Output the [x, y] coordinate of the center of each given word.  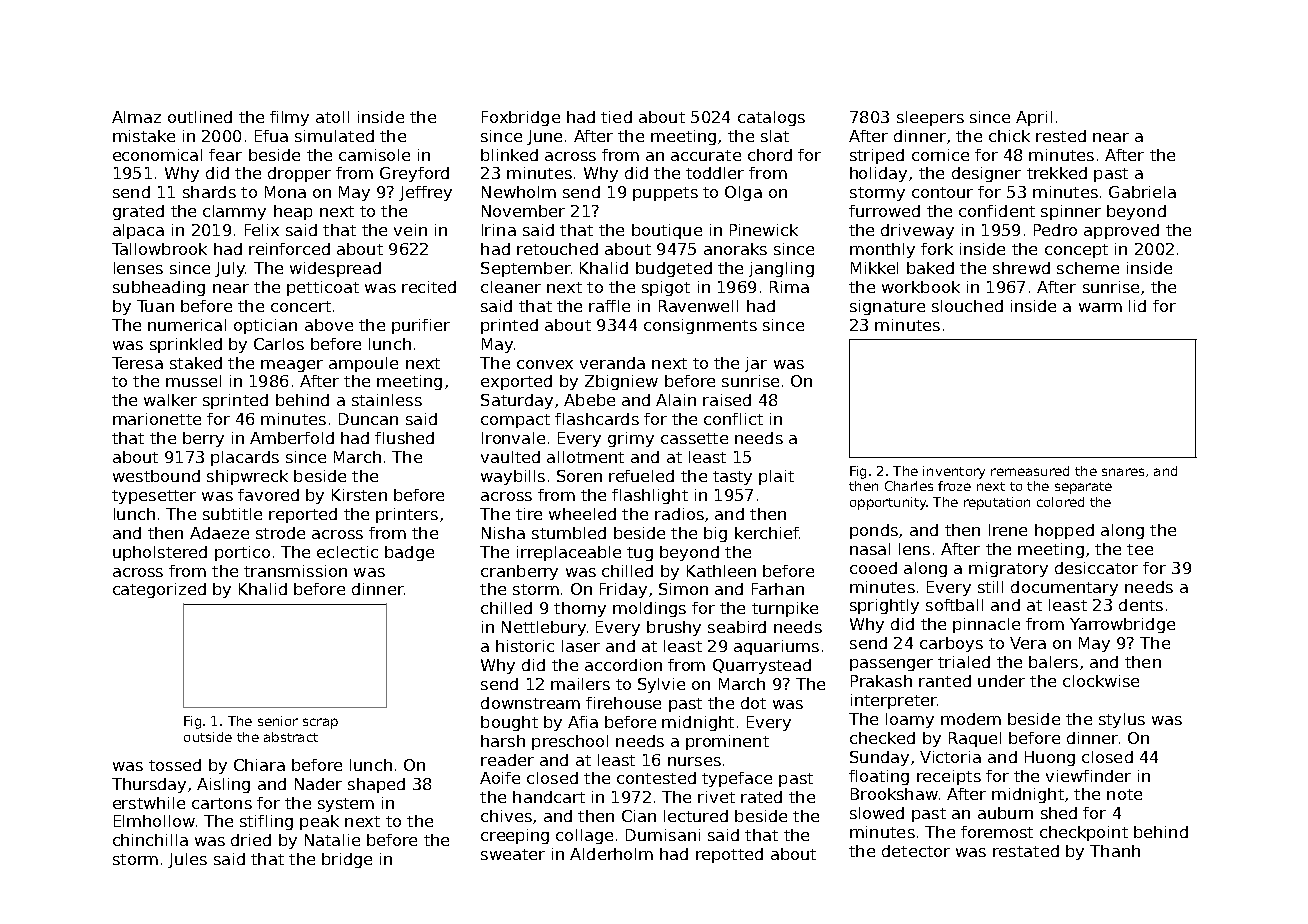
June [544, 137]
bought [509, 723]
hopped [1064, 531]
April [1034, 118]
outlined [200, 117]
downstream [530, 703]
